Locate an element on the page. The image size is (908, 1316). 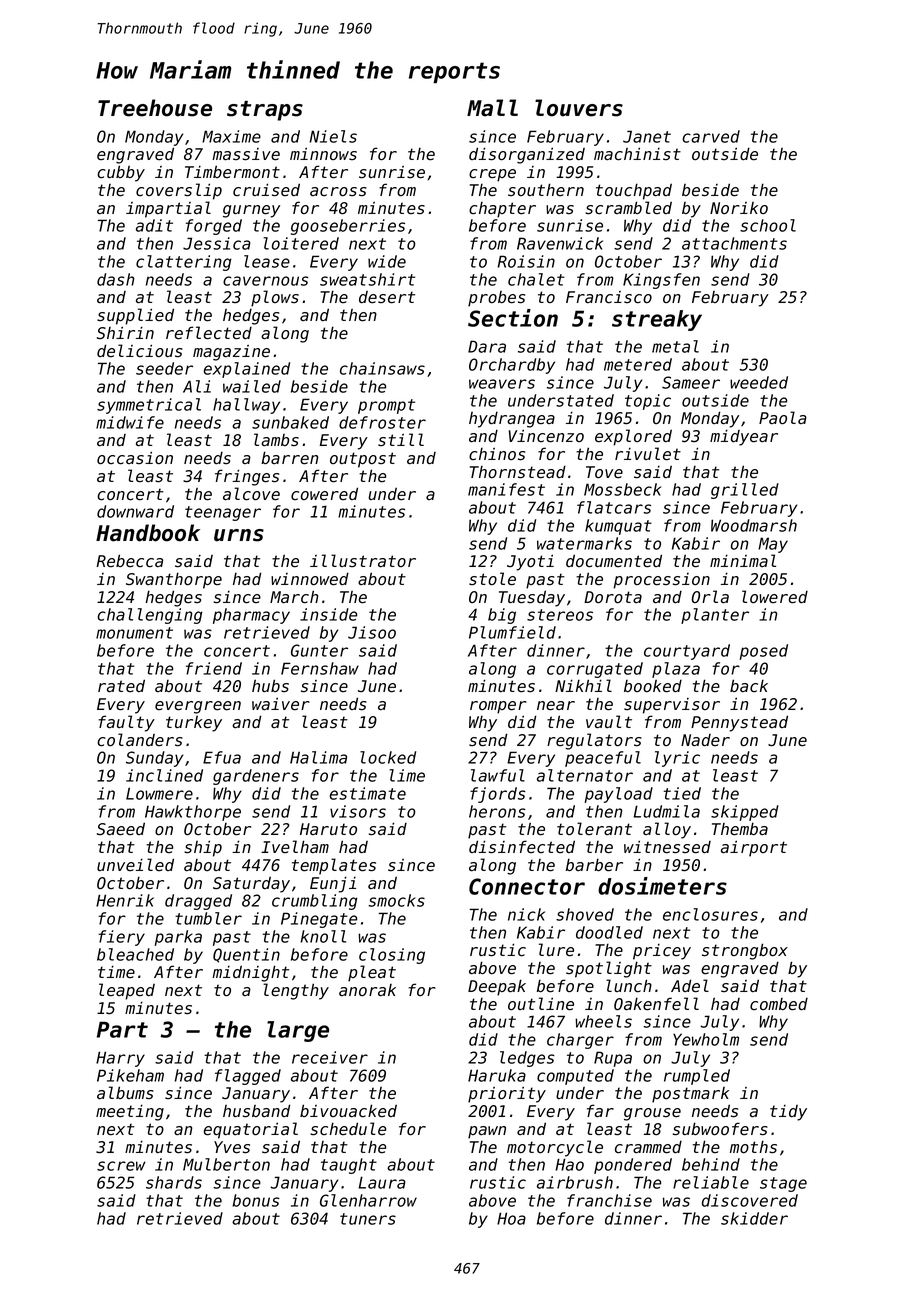
husband is located at coordinates (256, 1111).
